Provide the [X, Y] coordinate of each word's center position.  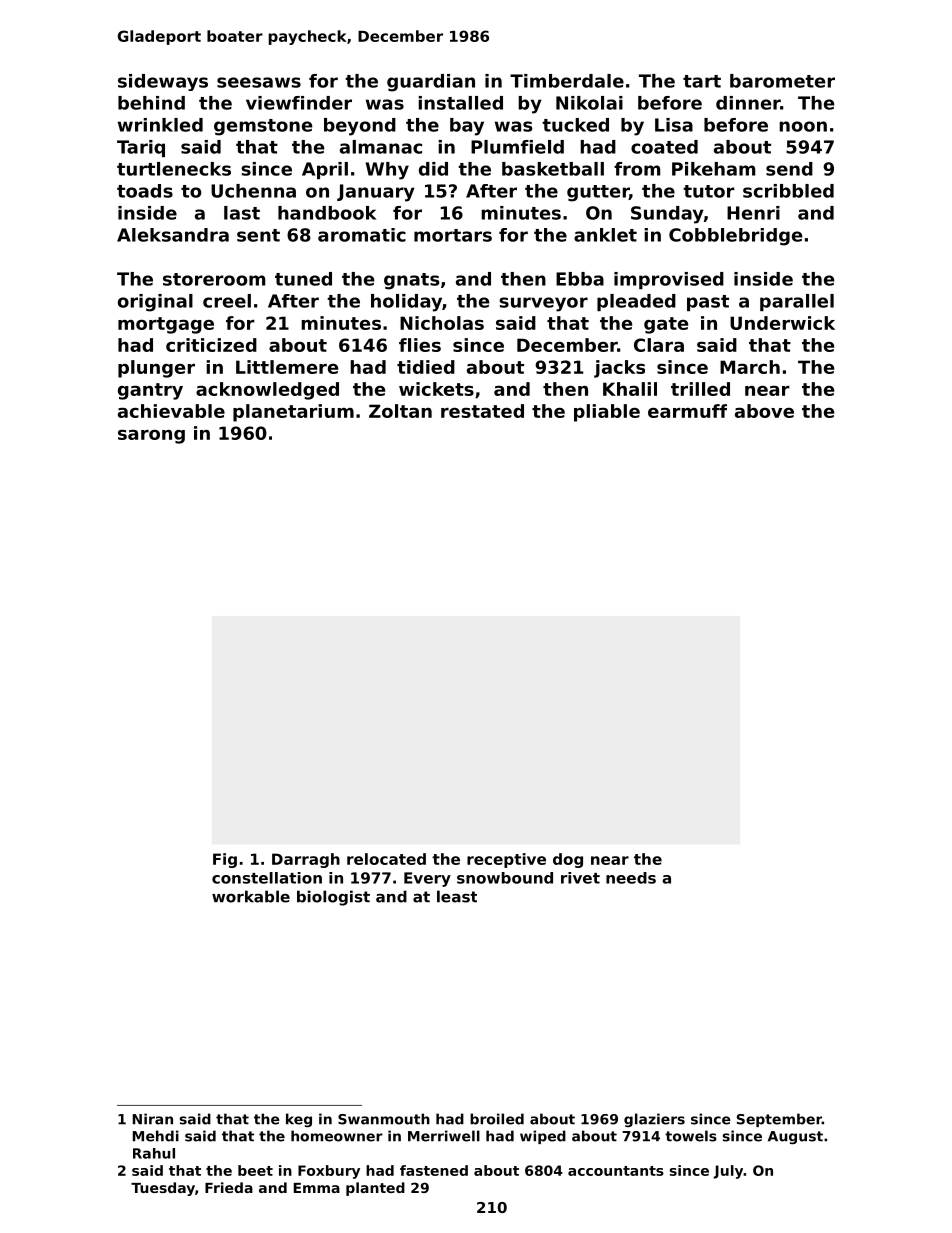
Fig [225, 860]
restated [482, 411]
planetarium [293, 413]
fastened [434, 1170]
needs [631, 878]
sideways [163, 82]
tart [702, 81]
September [779, 1120]
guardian [431, 83]
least [457, 896]
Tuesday [163, 1189]
